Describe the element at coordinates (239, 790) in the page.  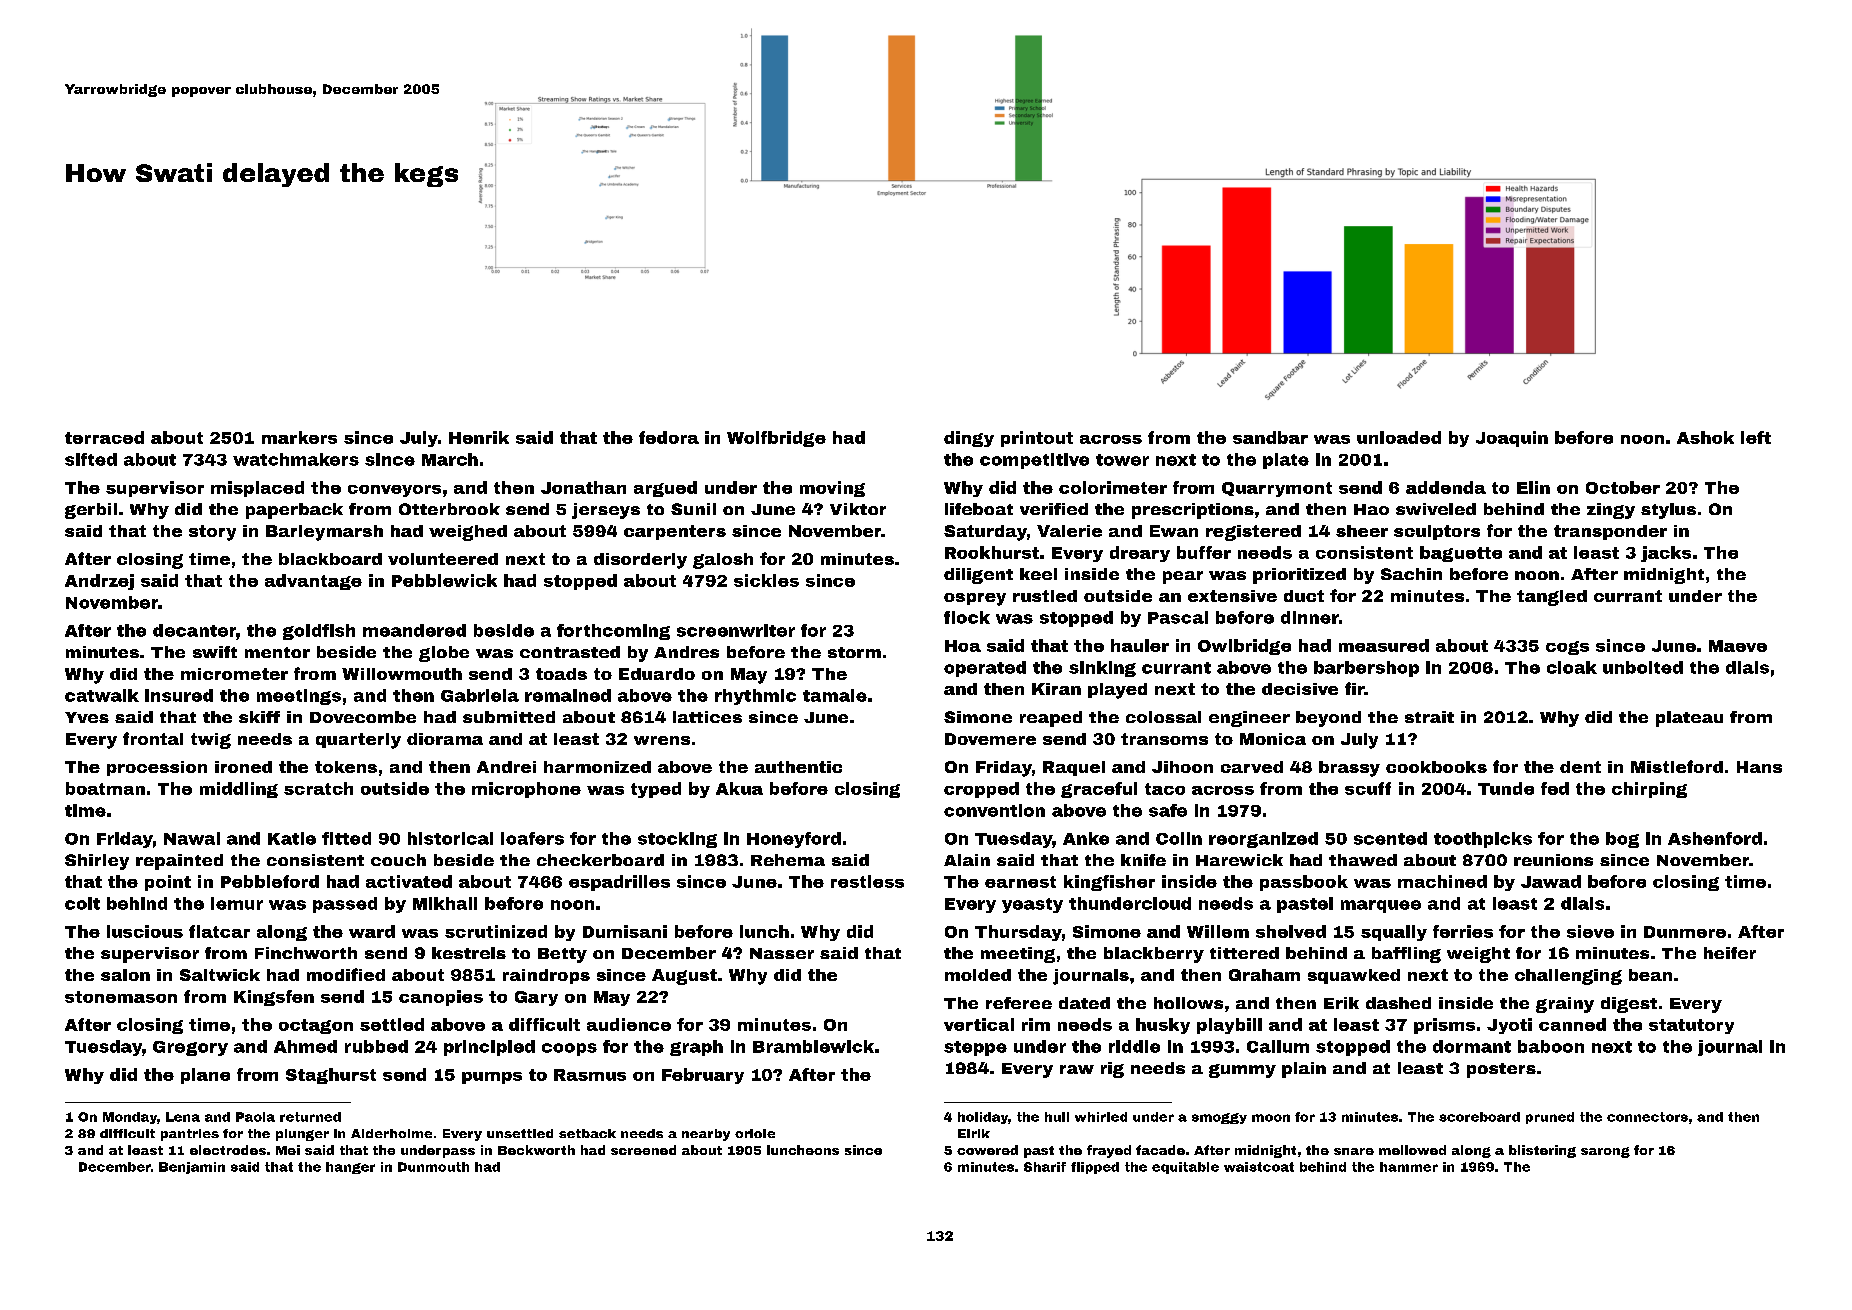
I see `middling` at that location.
